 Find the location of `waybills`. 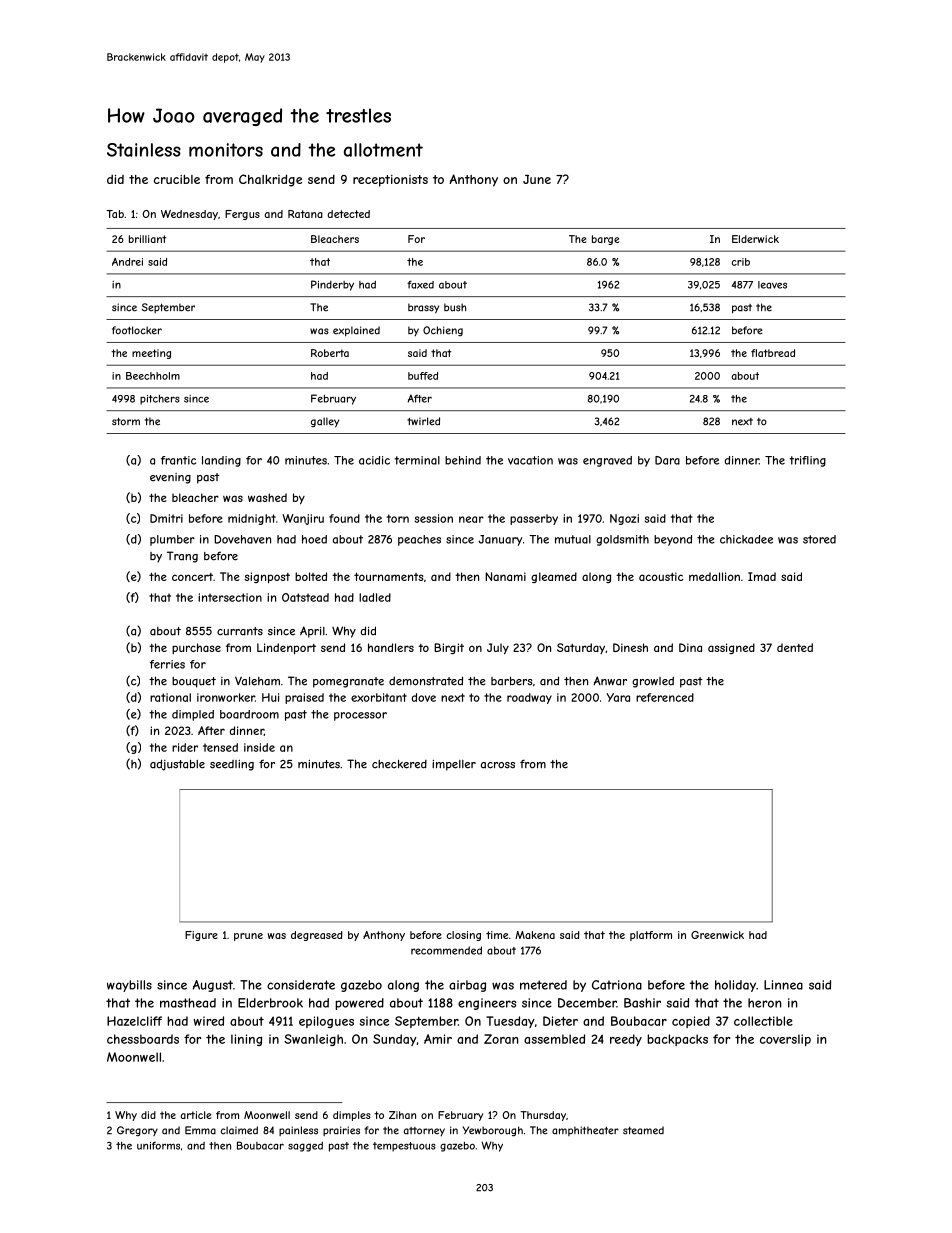

waybills is located at coordinates (129, 986).
